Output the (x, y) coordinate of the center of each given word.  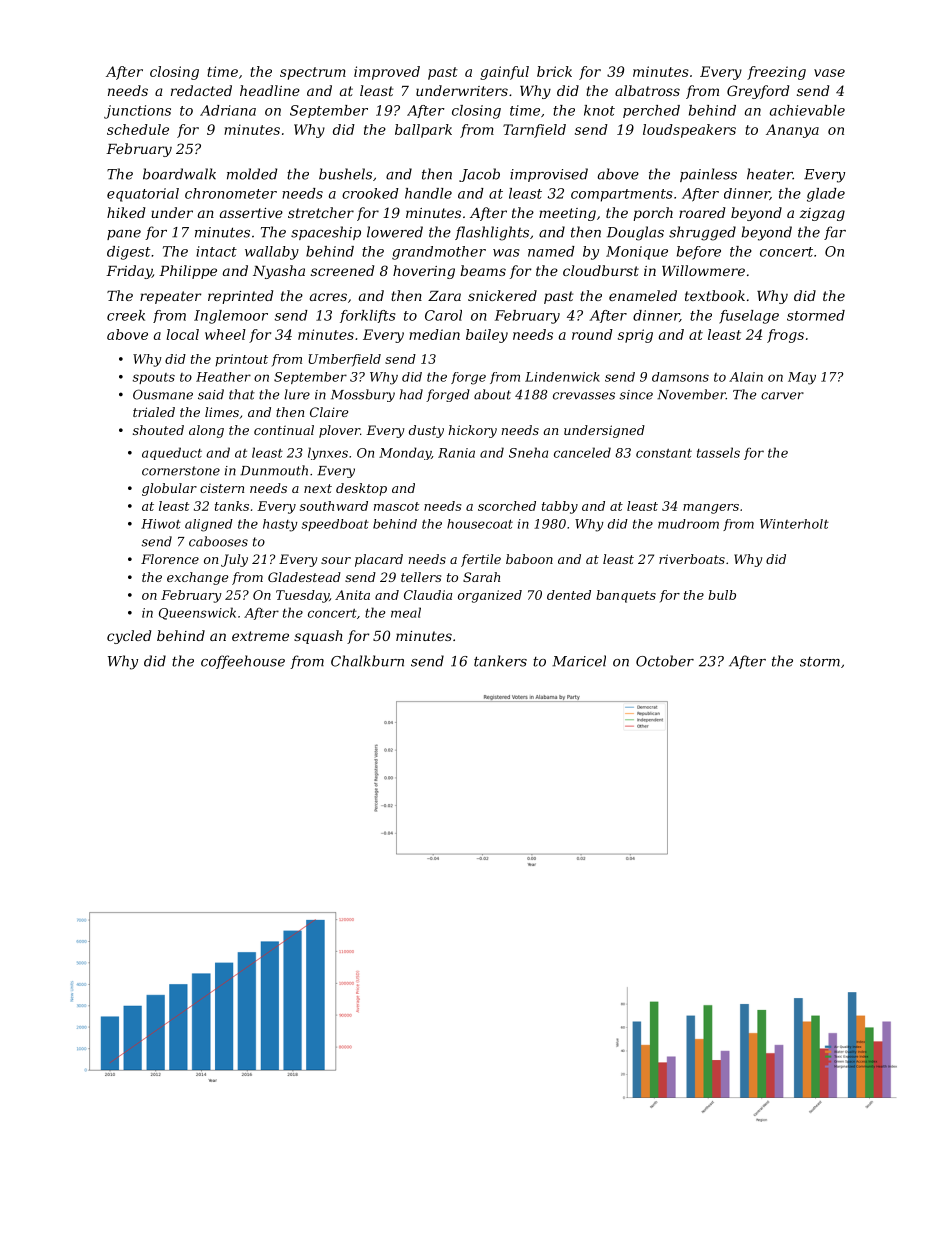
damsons (680, 377)
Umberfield (344, 360)
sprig (635, 336)
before (699, 252)
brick (554, 71)
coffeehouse (243, 662)
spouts (154, 378)
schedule (138, 129)
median (434, 334)
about (492, 394)
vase (829, 73)
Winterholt (794, 524)
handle (428, 193)
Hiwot (161, 524)
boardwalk (179, 174)
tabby (560, 507)
